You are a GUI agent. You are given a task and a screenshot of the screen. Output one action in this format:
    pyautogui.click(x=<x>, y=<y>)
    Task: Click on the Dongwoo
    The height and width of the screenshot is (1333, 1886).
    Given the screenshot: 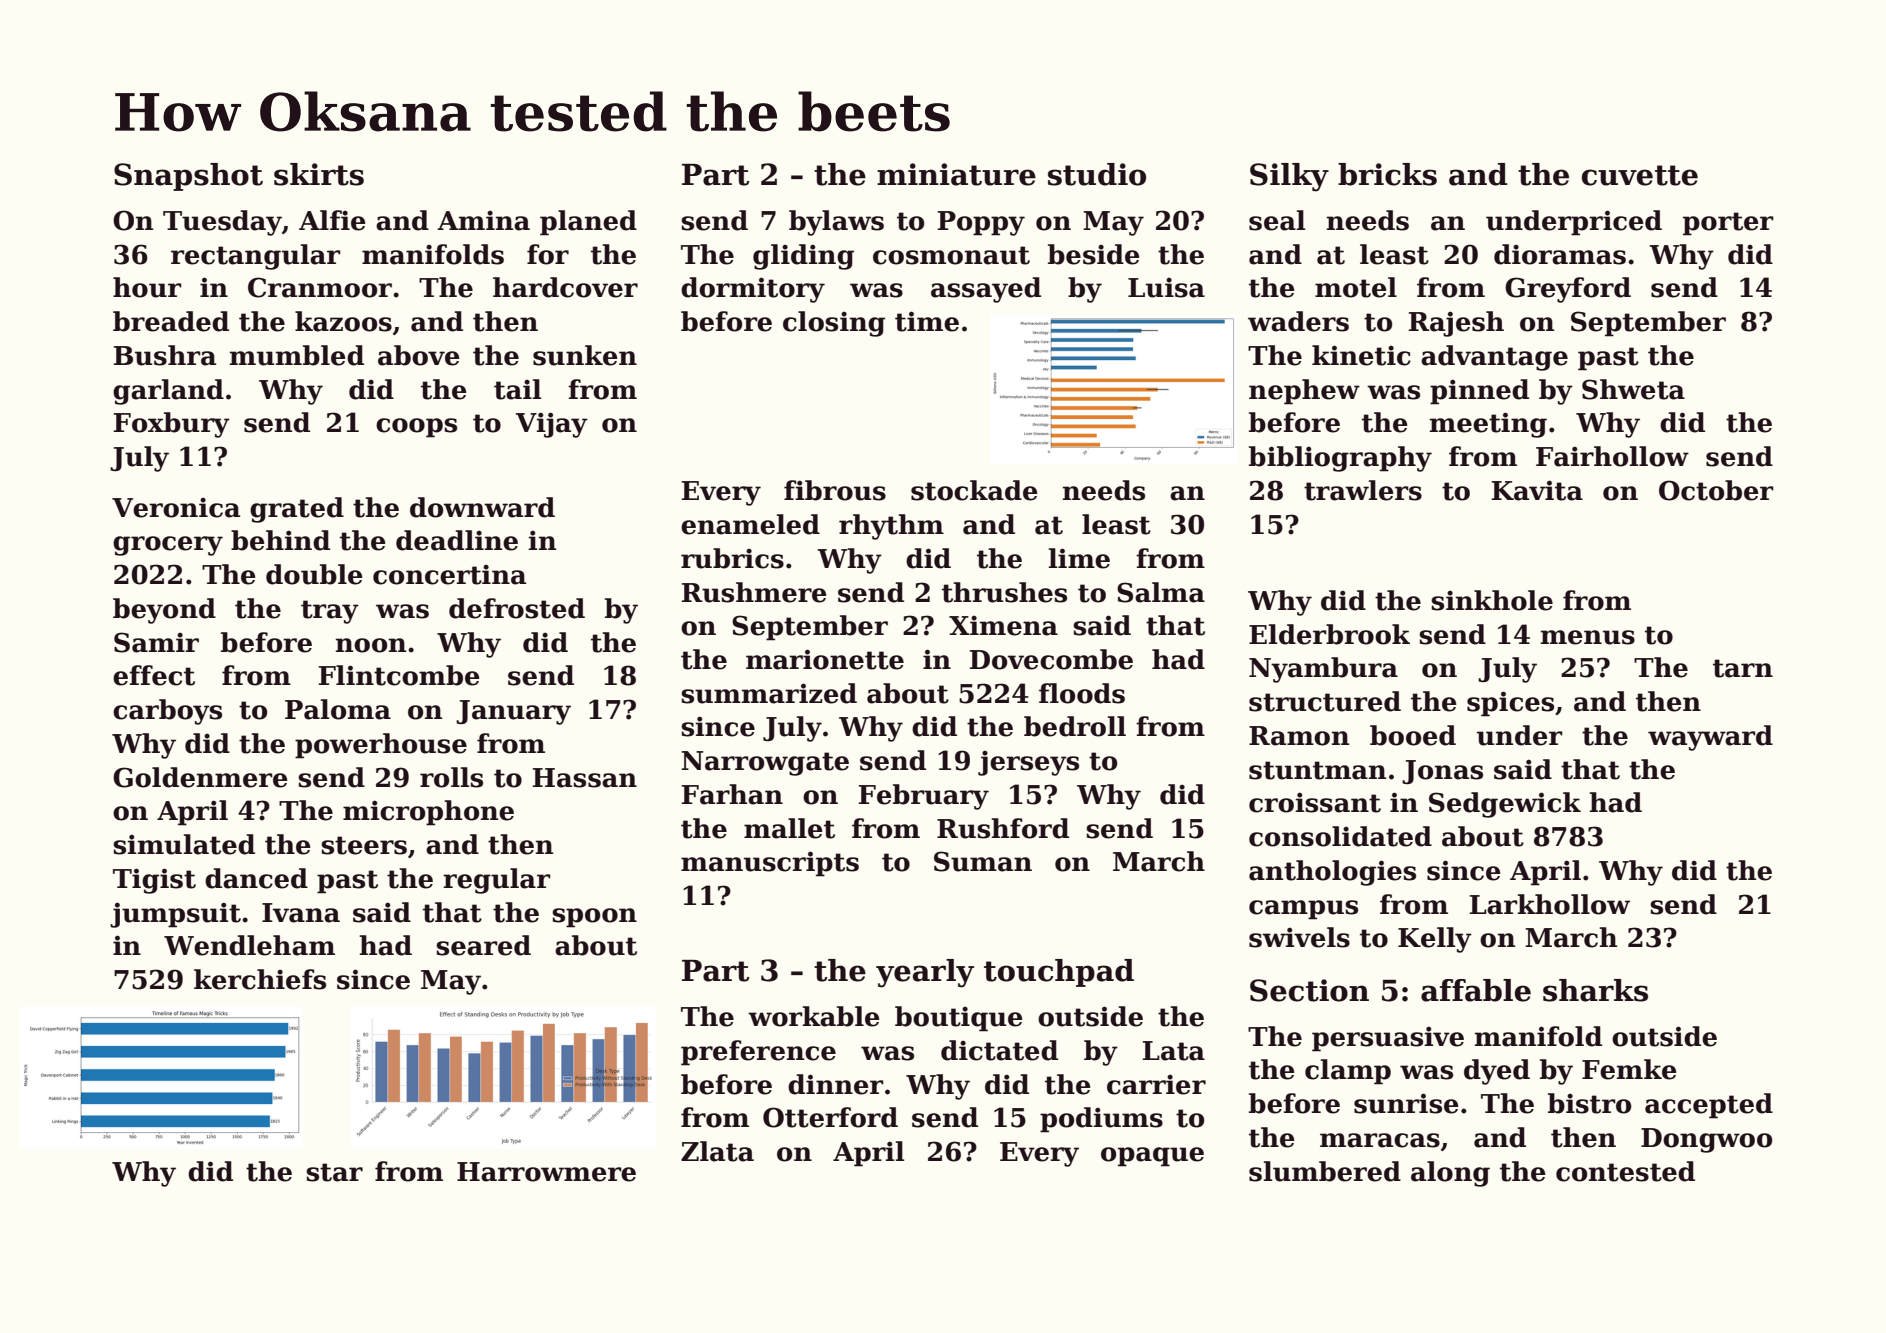 What is the action you would take?
    pyautogui.click(x=1707, y=1140)
